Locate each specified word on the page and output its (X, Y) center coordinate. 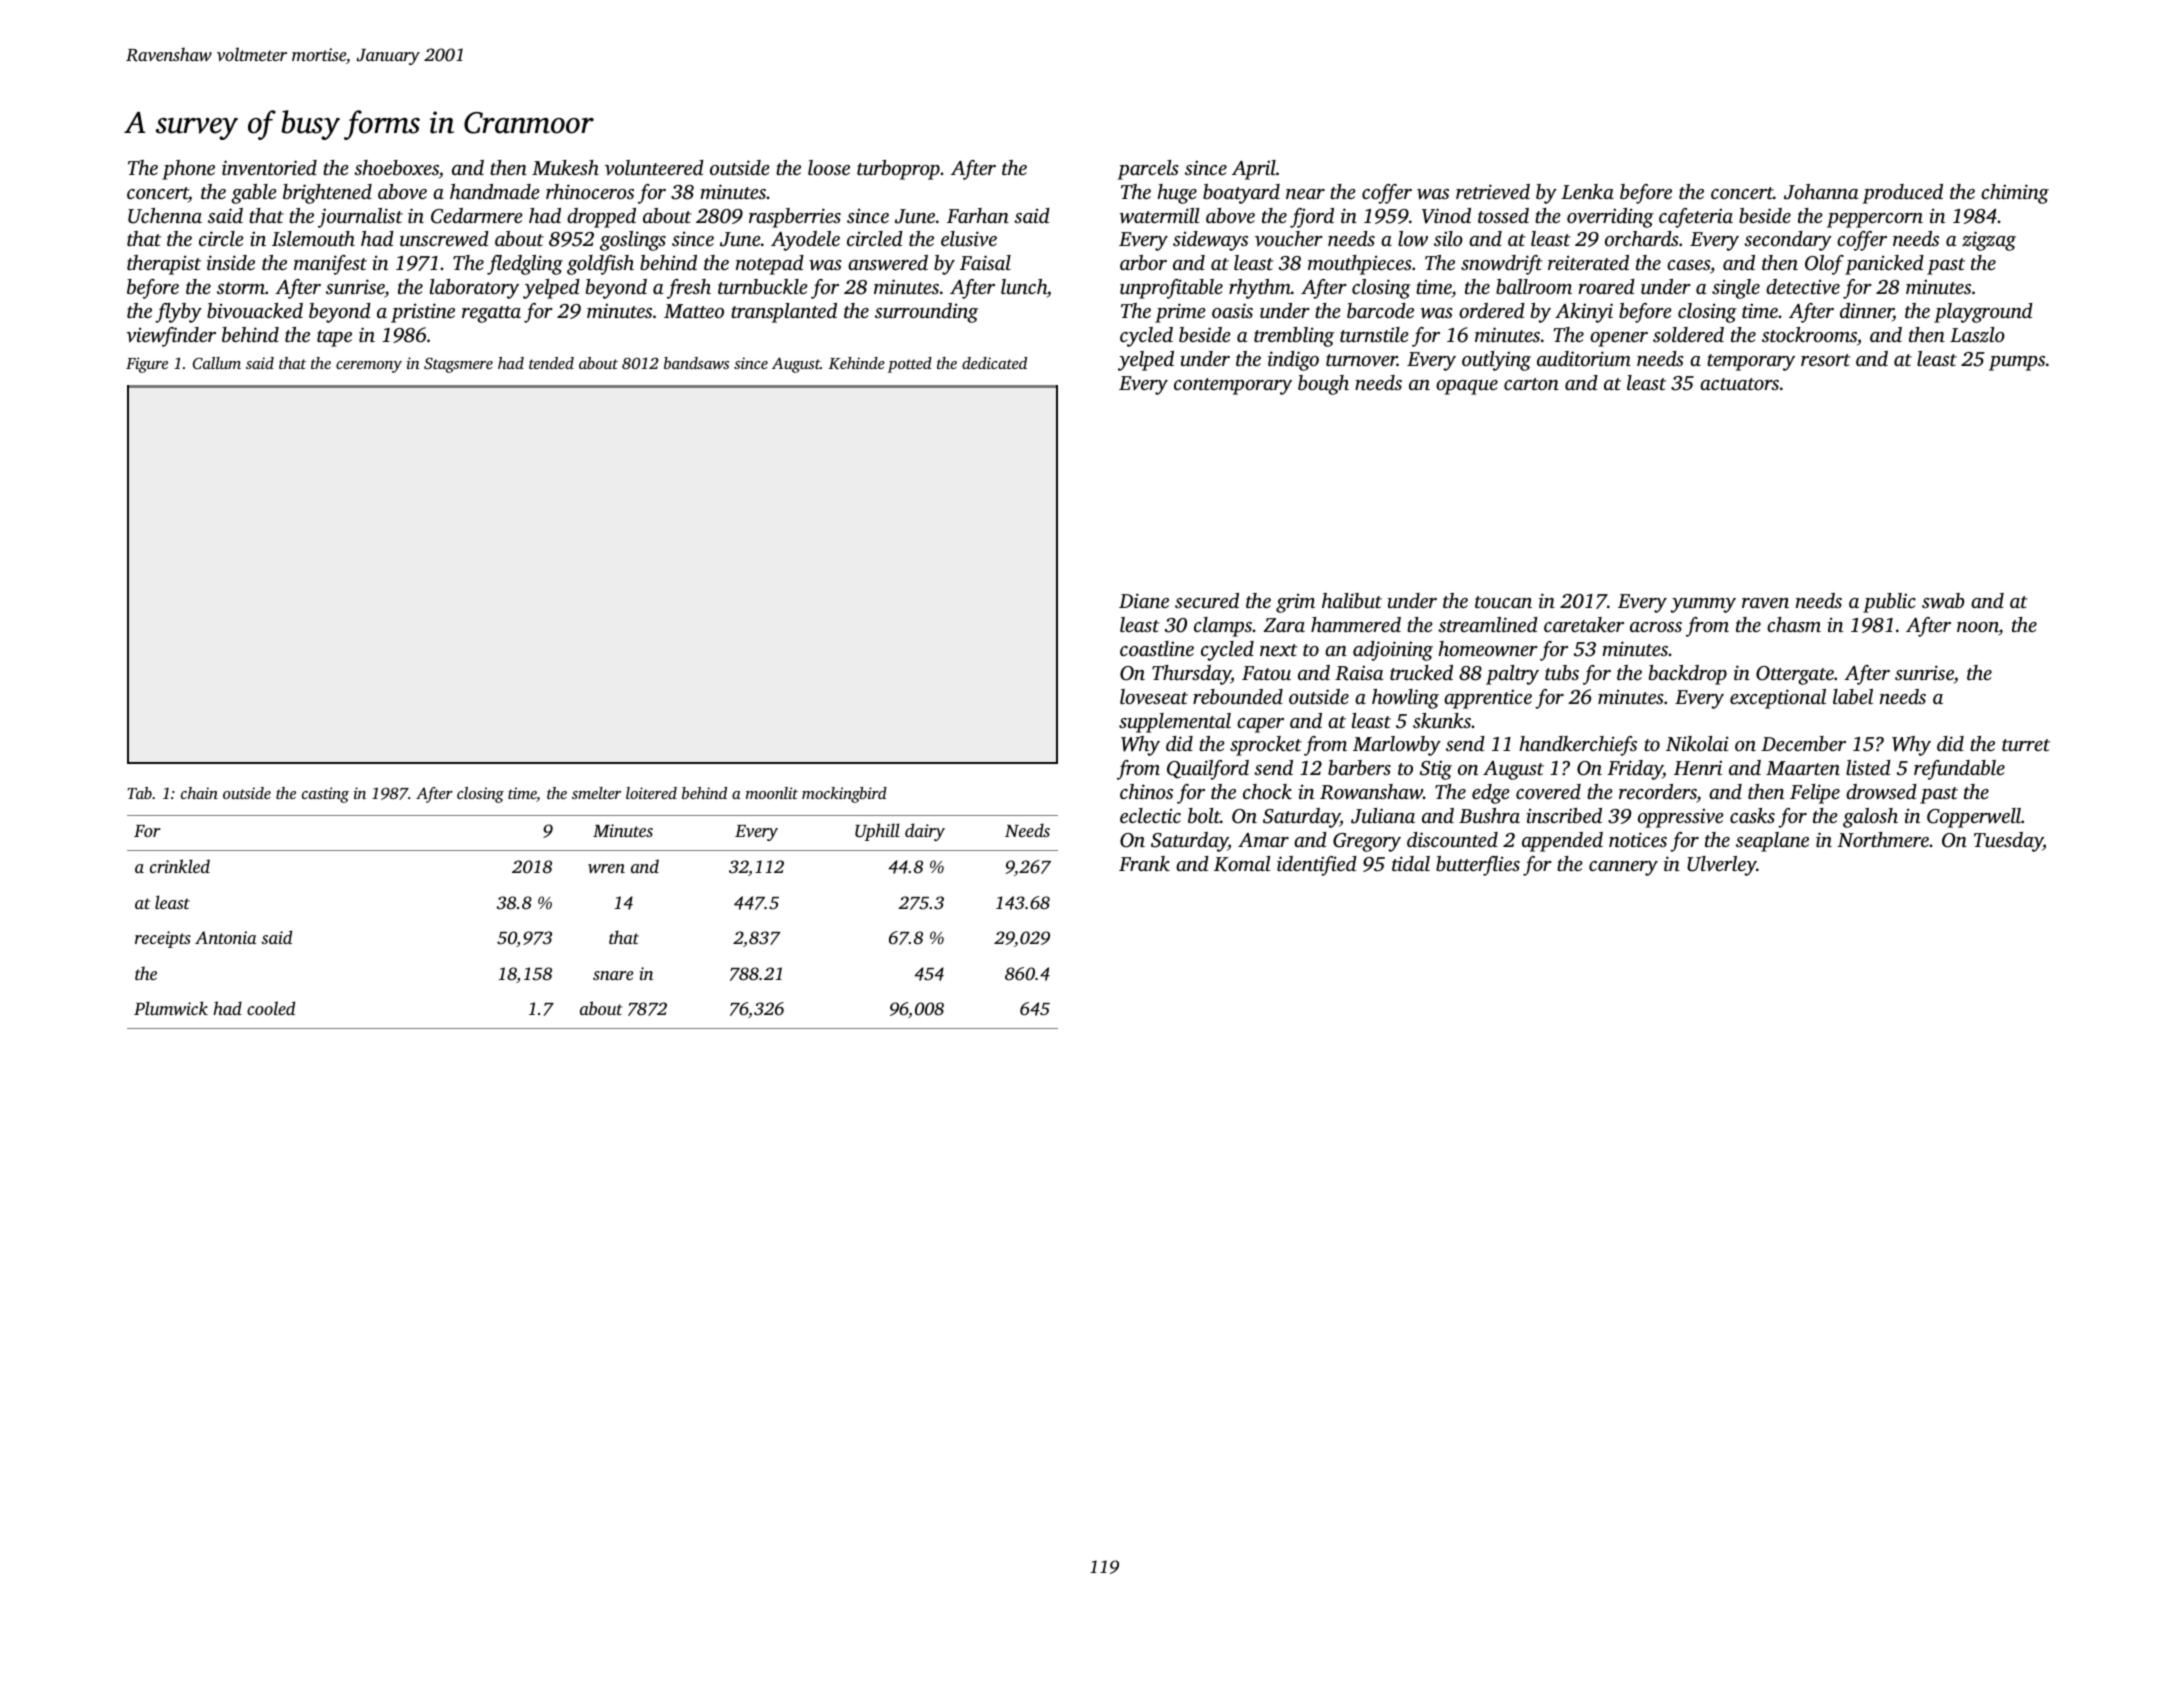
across (1656, 627)
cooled (271, 1008)
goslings (633, 241)
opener (1619, 339)
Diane (1144, 600)
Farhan (978, 215)
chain (199, 793)
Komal (1242, 864)
